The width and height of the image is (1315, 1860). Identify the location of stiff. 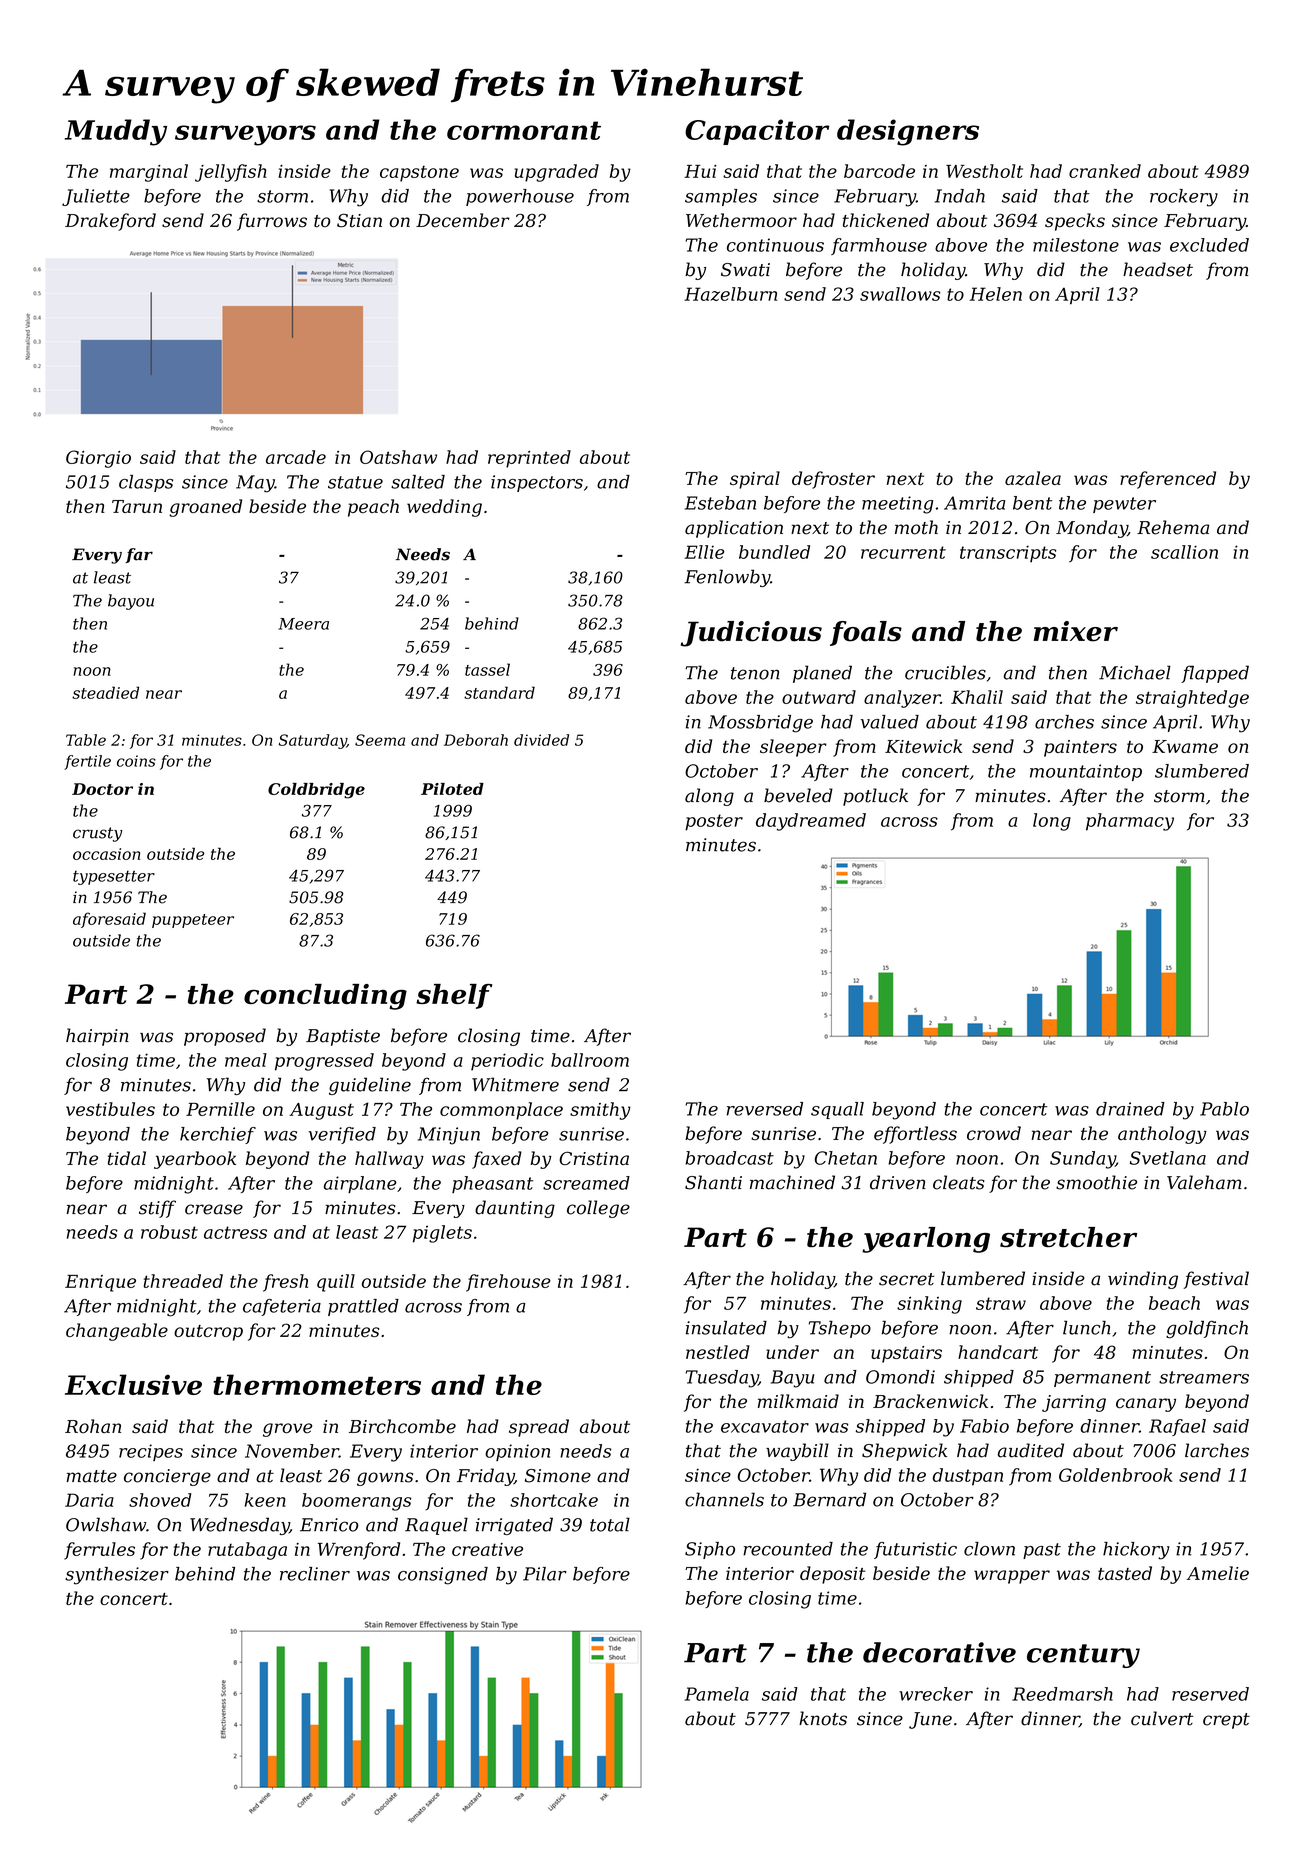
(157, 1209).
